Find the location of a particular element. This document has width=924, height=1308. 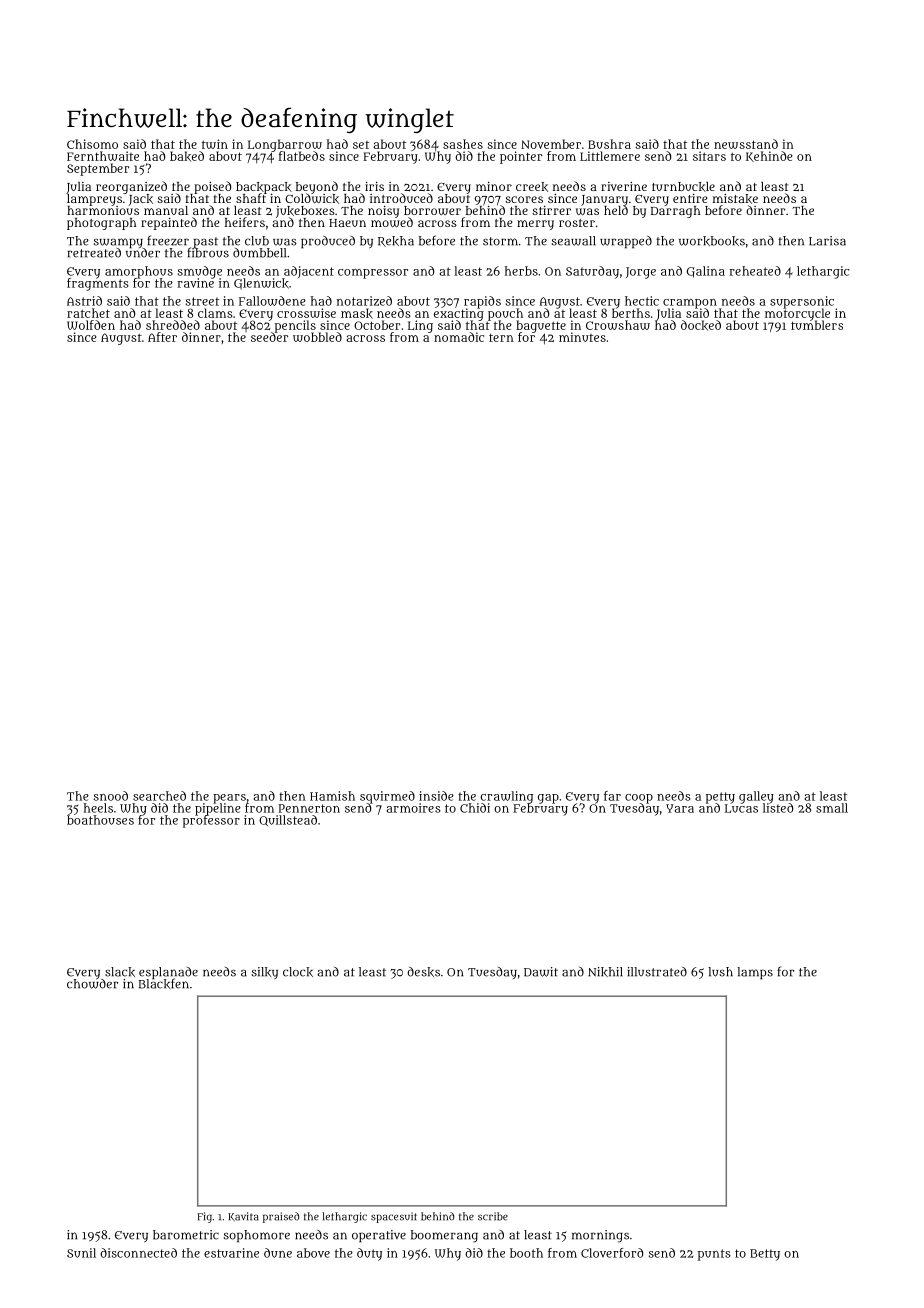

clock is located at coordinates (298, 972).
